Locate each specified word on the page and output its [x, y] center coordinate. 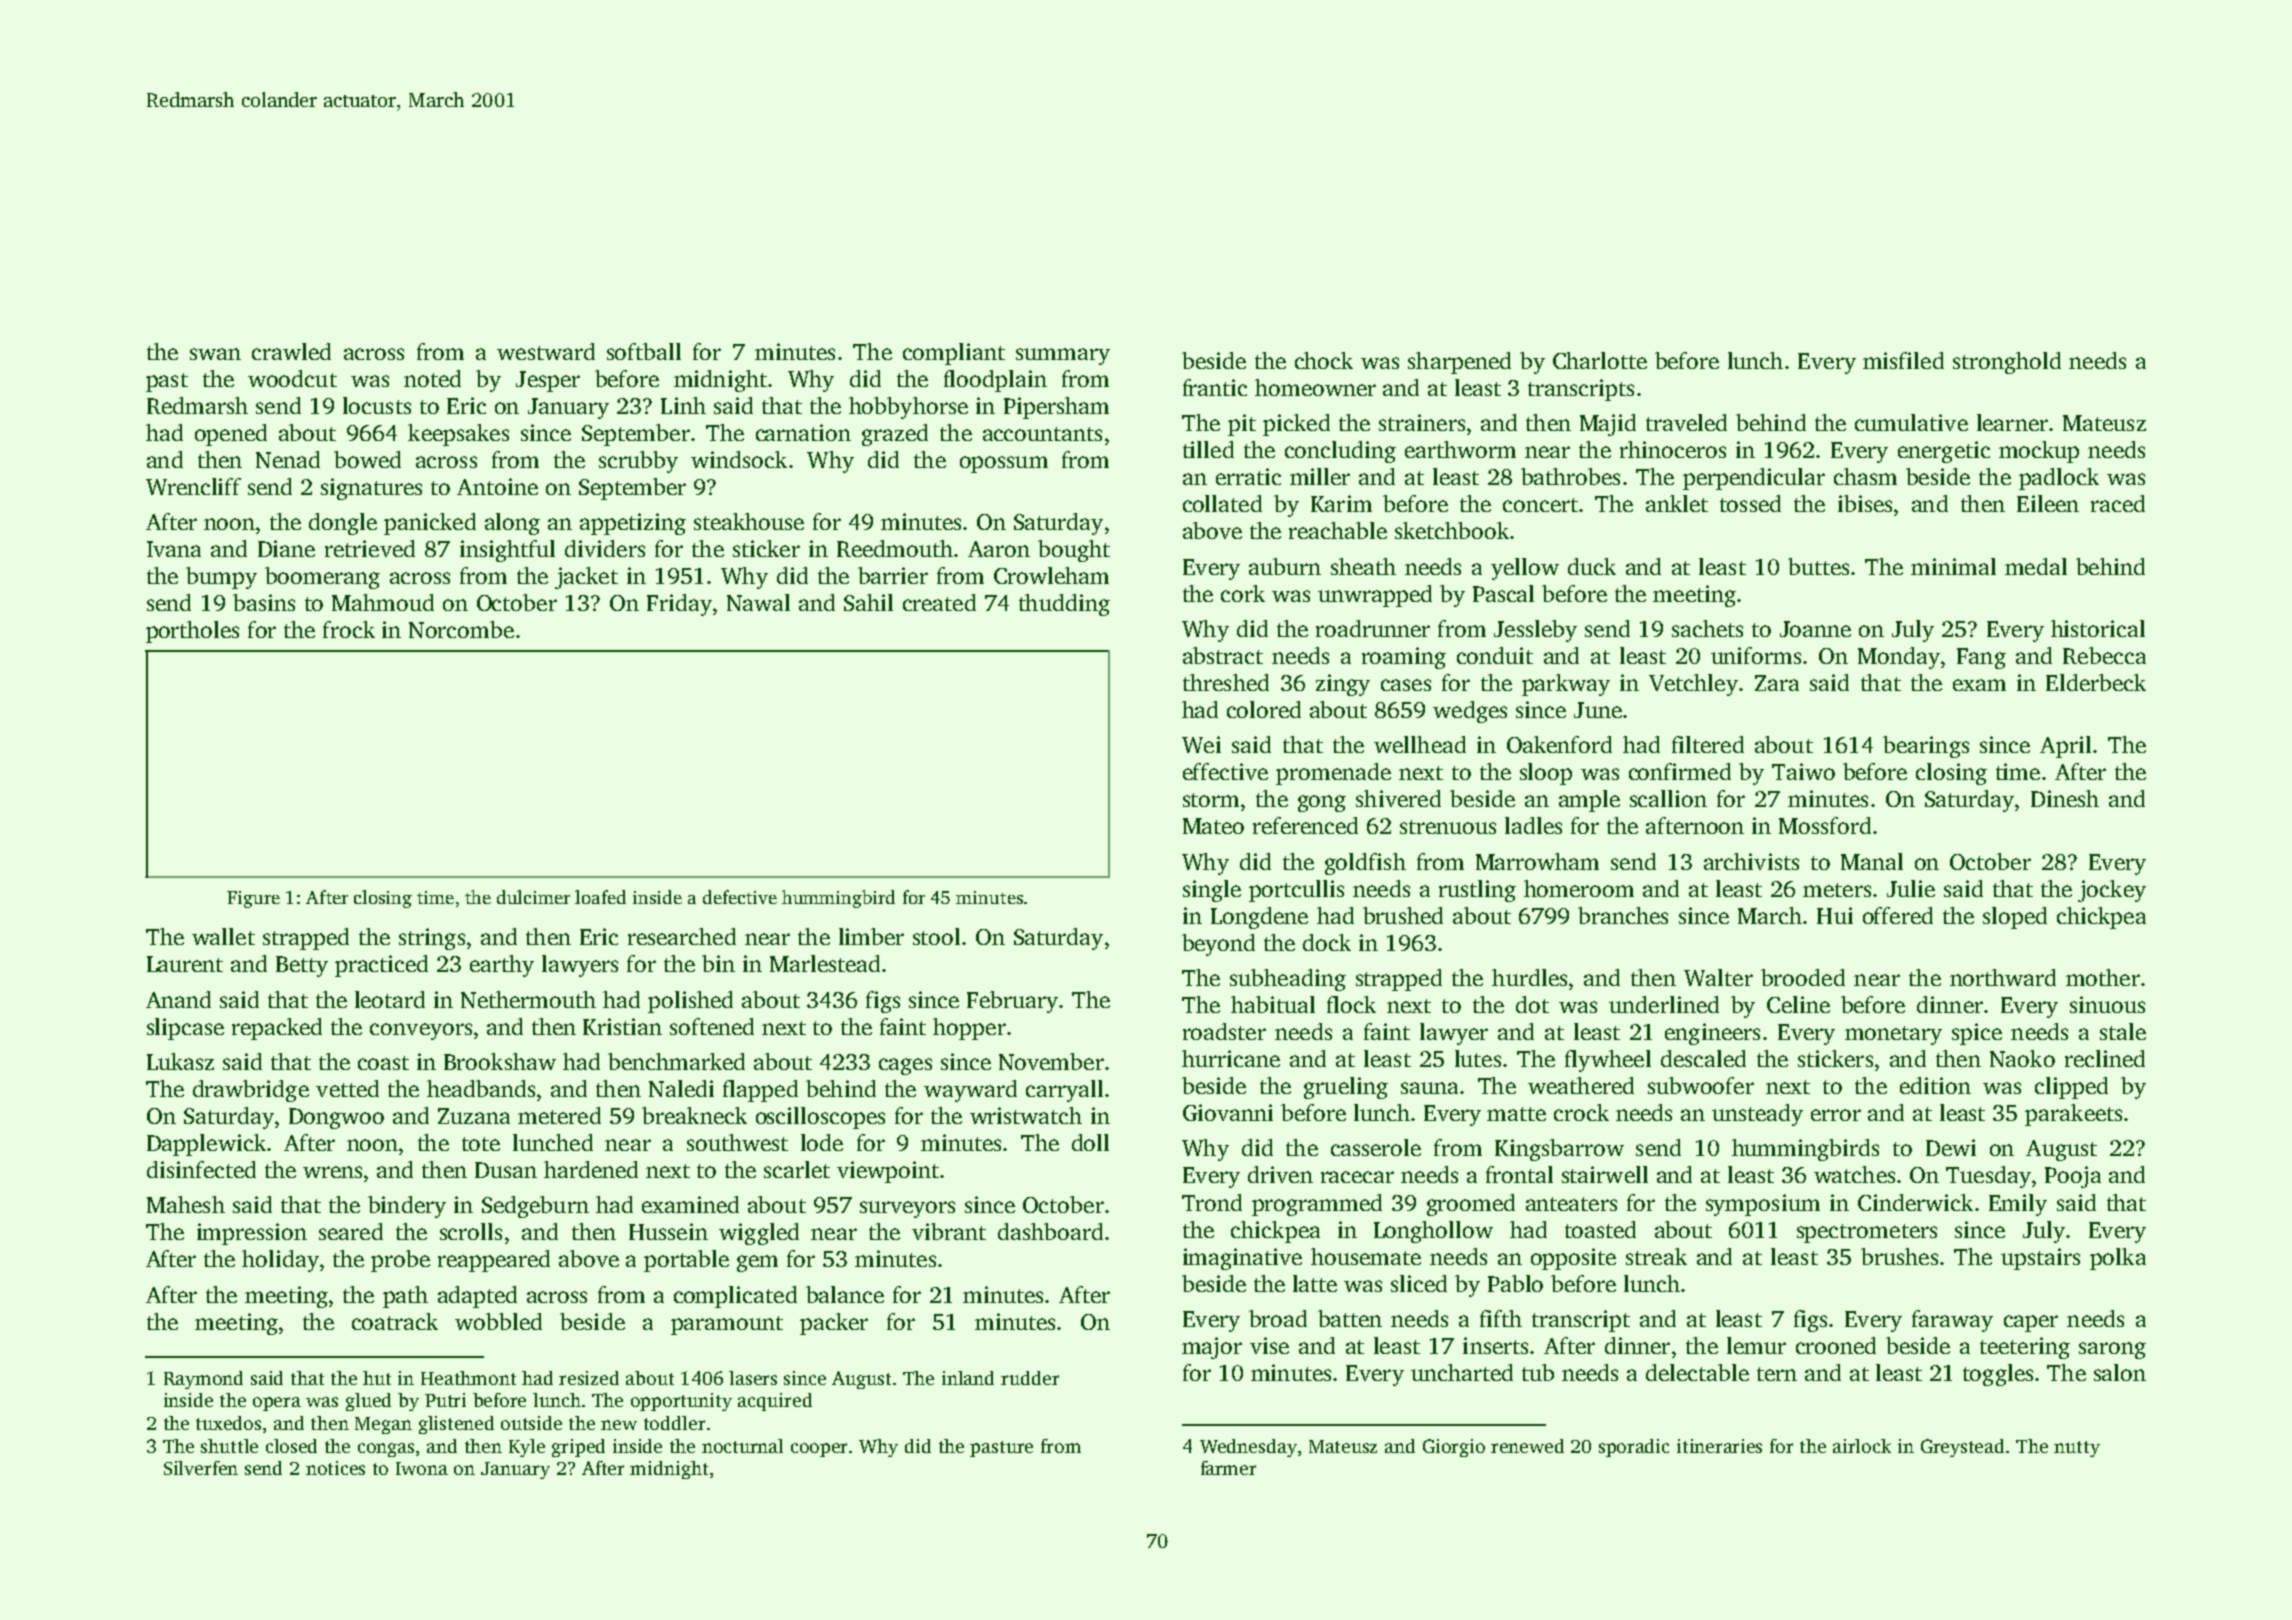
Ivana [174, 549]
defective [740, 897]
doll [1090, 1142]
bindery [407, 1207]
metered [559, 1115]
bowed [367, 459]
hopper [969, 1029]
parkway [1566, 685]
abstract [1223, 655]
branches [1623, 915]
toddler [674, 1423]
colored [1264, 709]
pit [1242, 425]
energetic [1944, 452]
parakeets [2073, 1115]
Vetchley [1693, 685]
